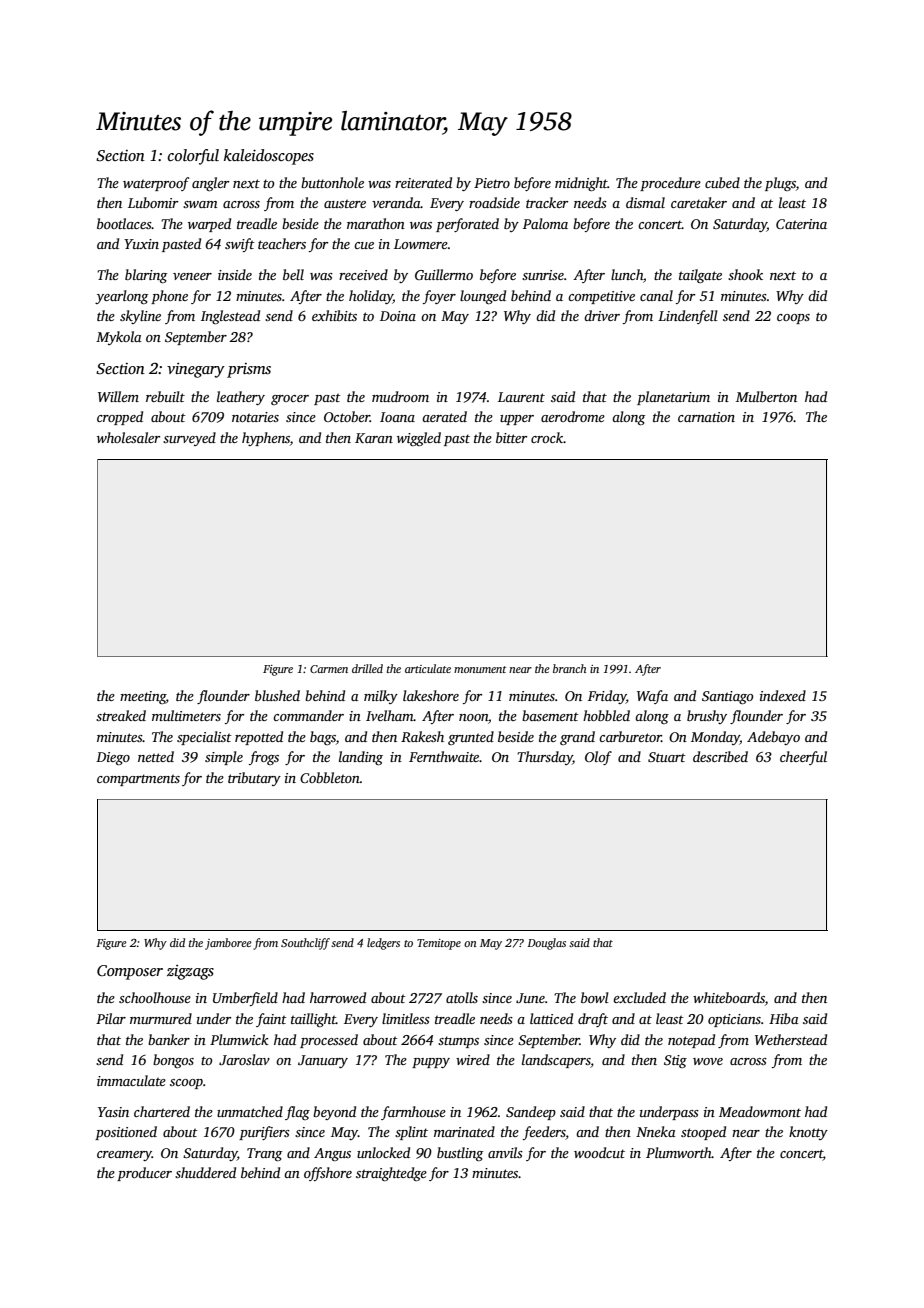  I want to click on bustling, so click(460, 1154).
